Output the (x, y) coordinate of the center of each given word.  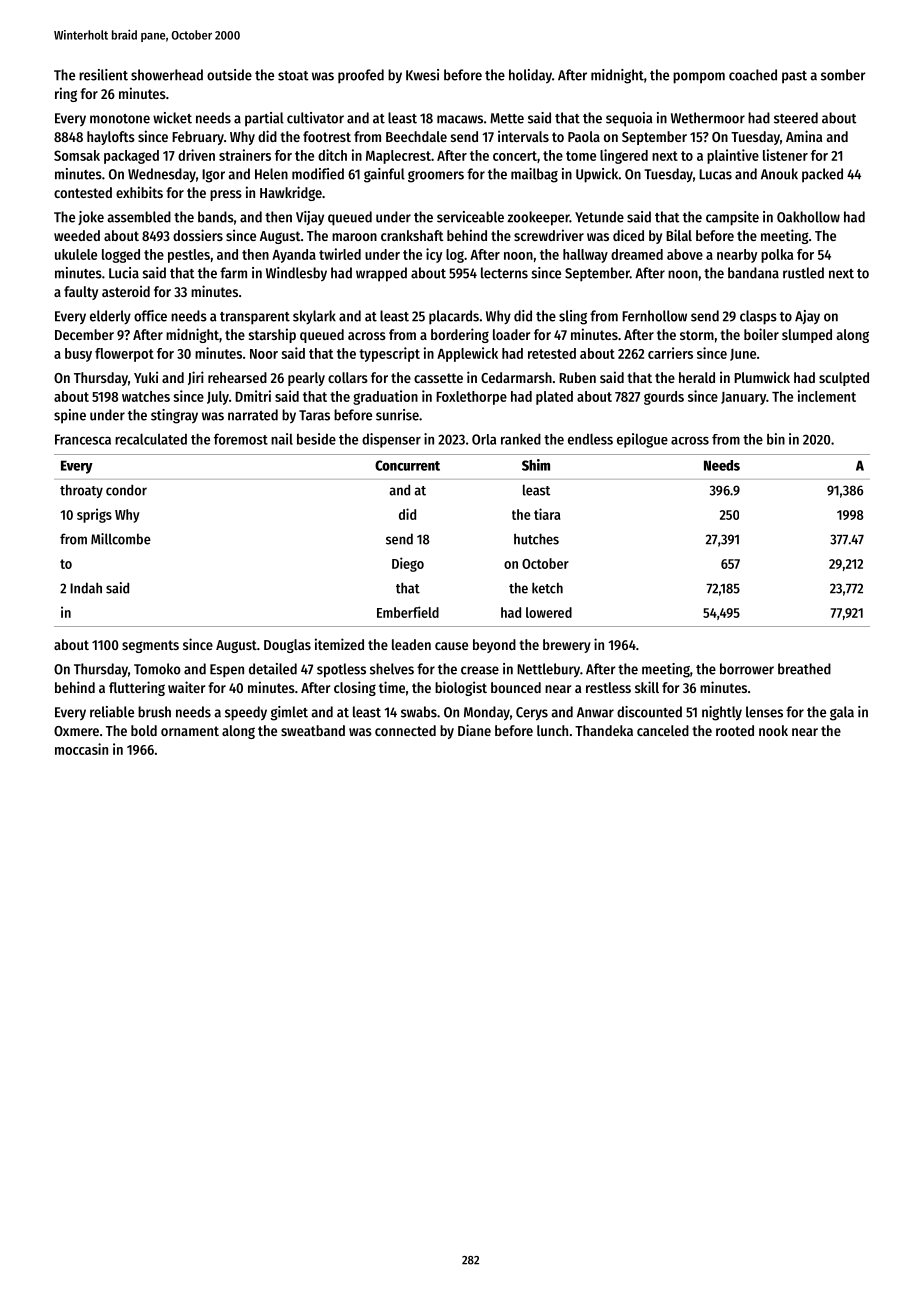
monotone (120, 119)
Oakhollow (808, 217)
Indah (86, 588)
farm (233, 273)
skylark (314, 317)
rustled (803, 273)
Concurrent (407, 465)
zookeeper (538, 218)
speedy (246, 713)
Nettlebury (548, 670)
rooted (735, 730)
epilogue (642, 440)
